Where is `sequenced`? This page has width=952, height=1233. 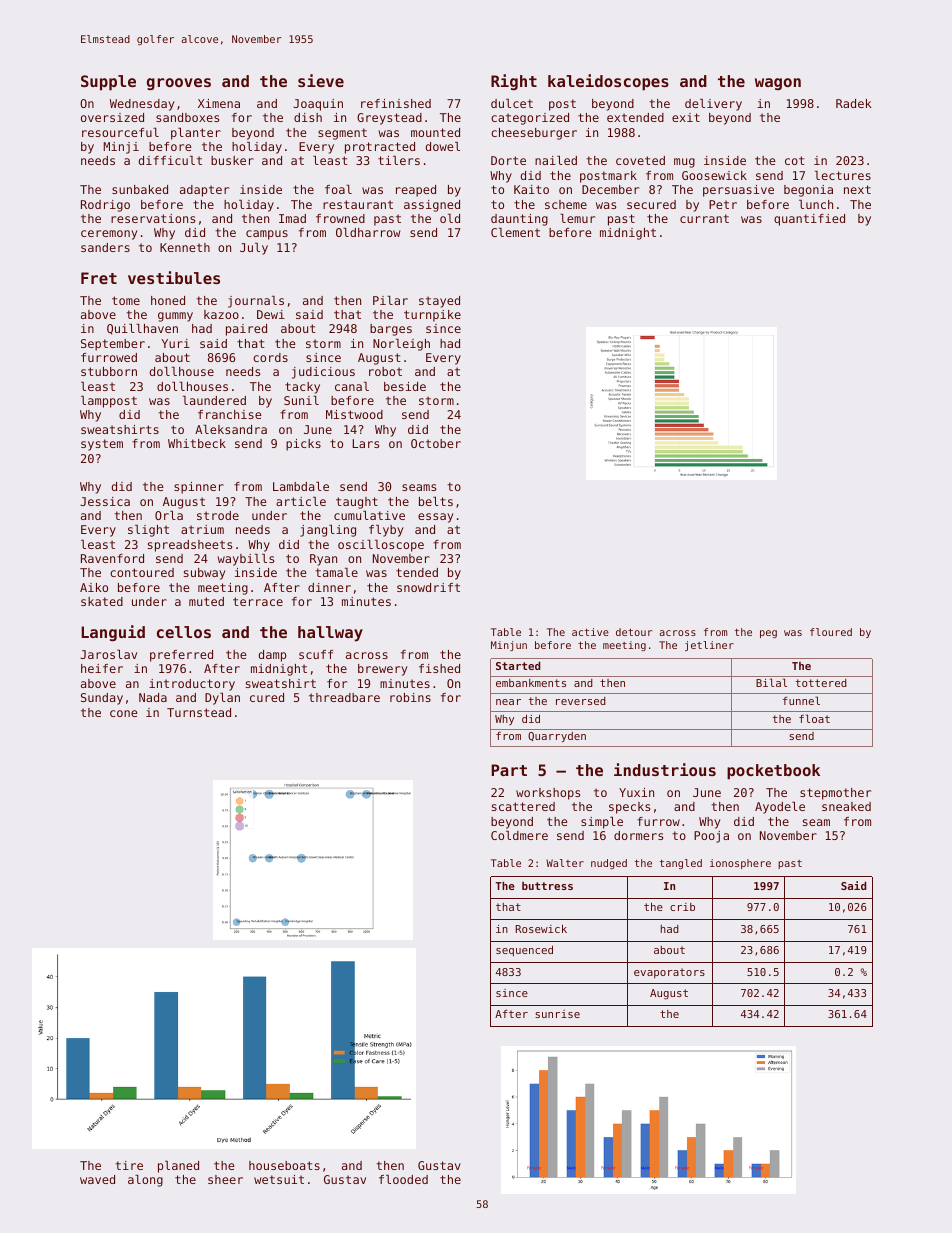
sequenced is located at coordinates (524, 950).
